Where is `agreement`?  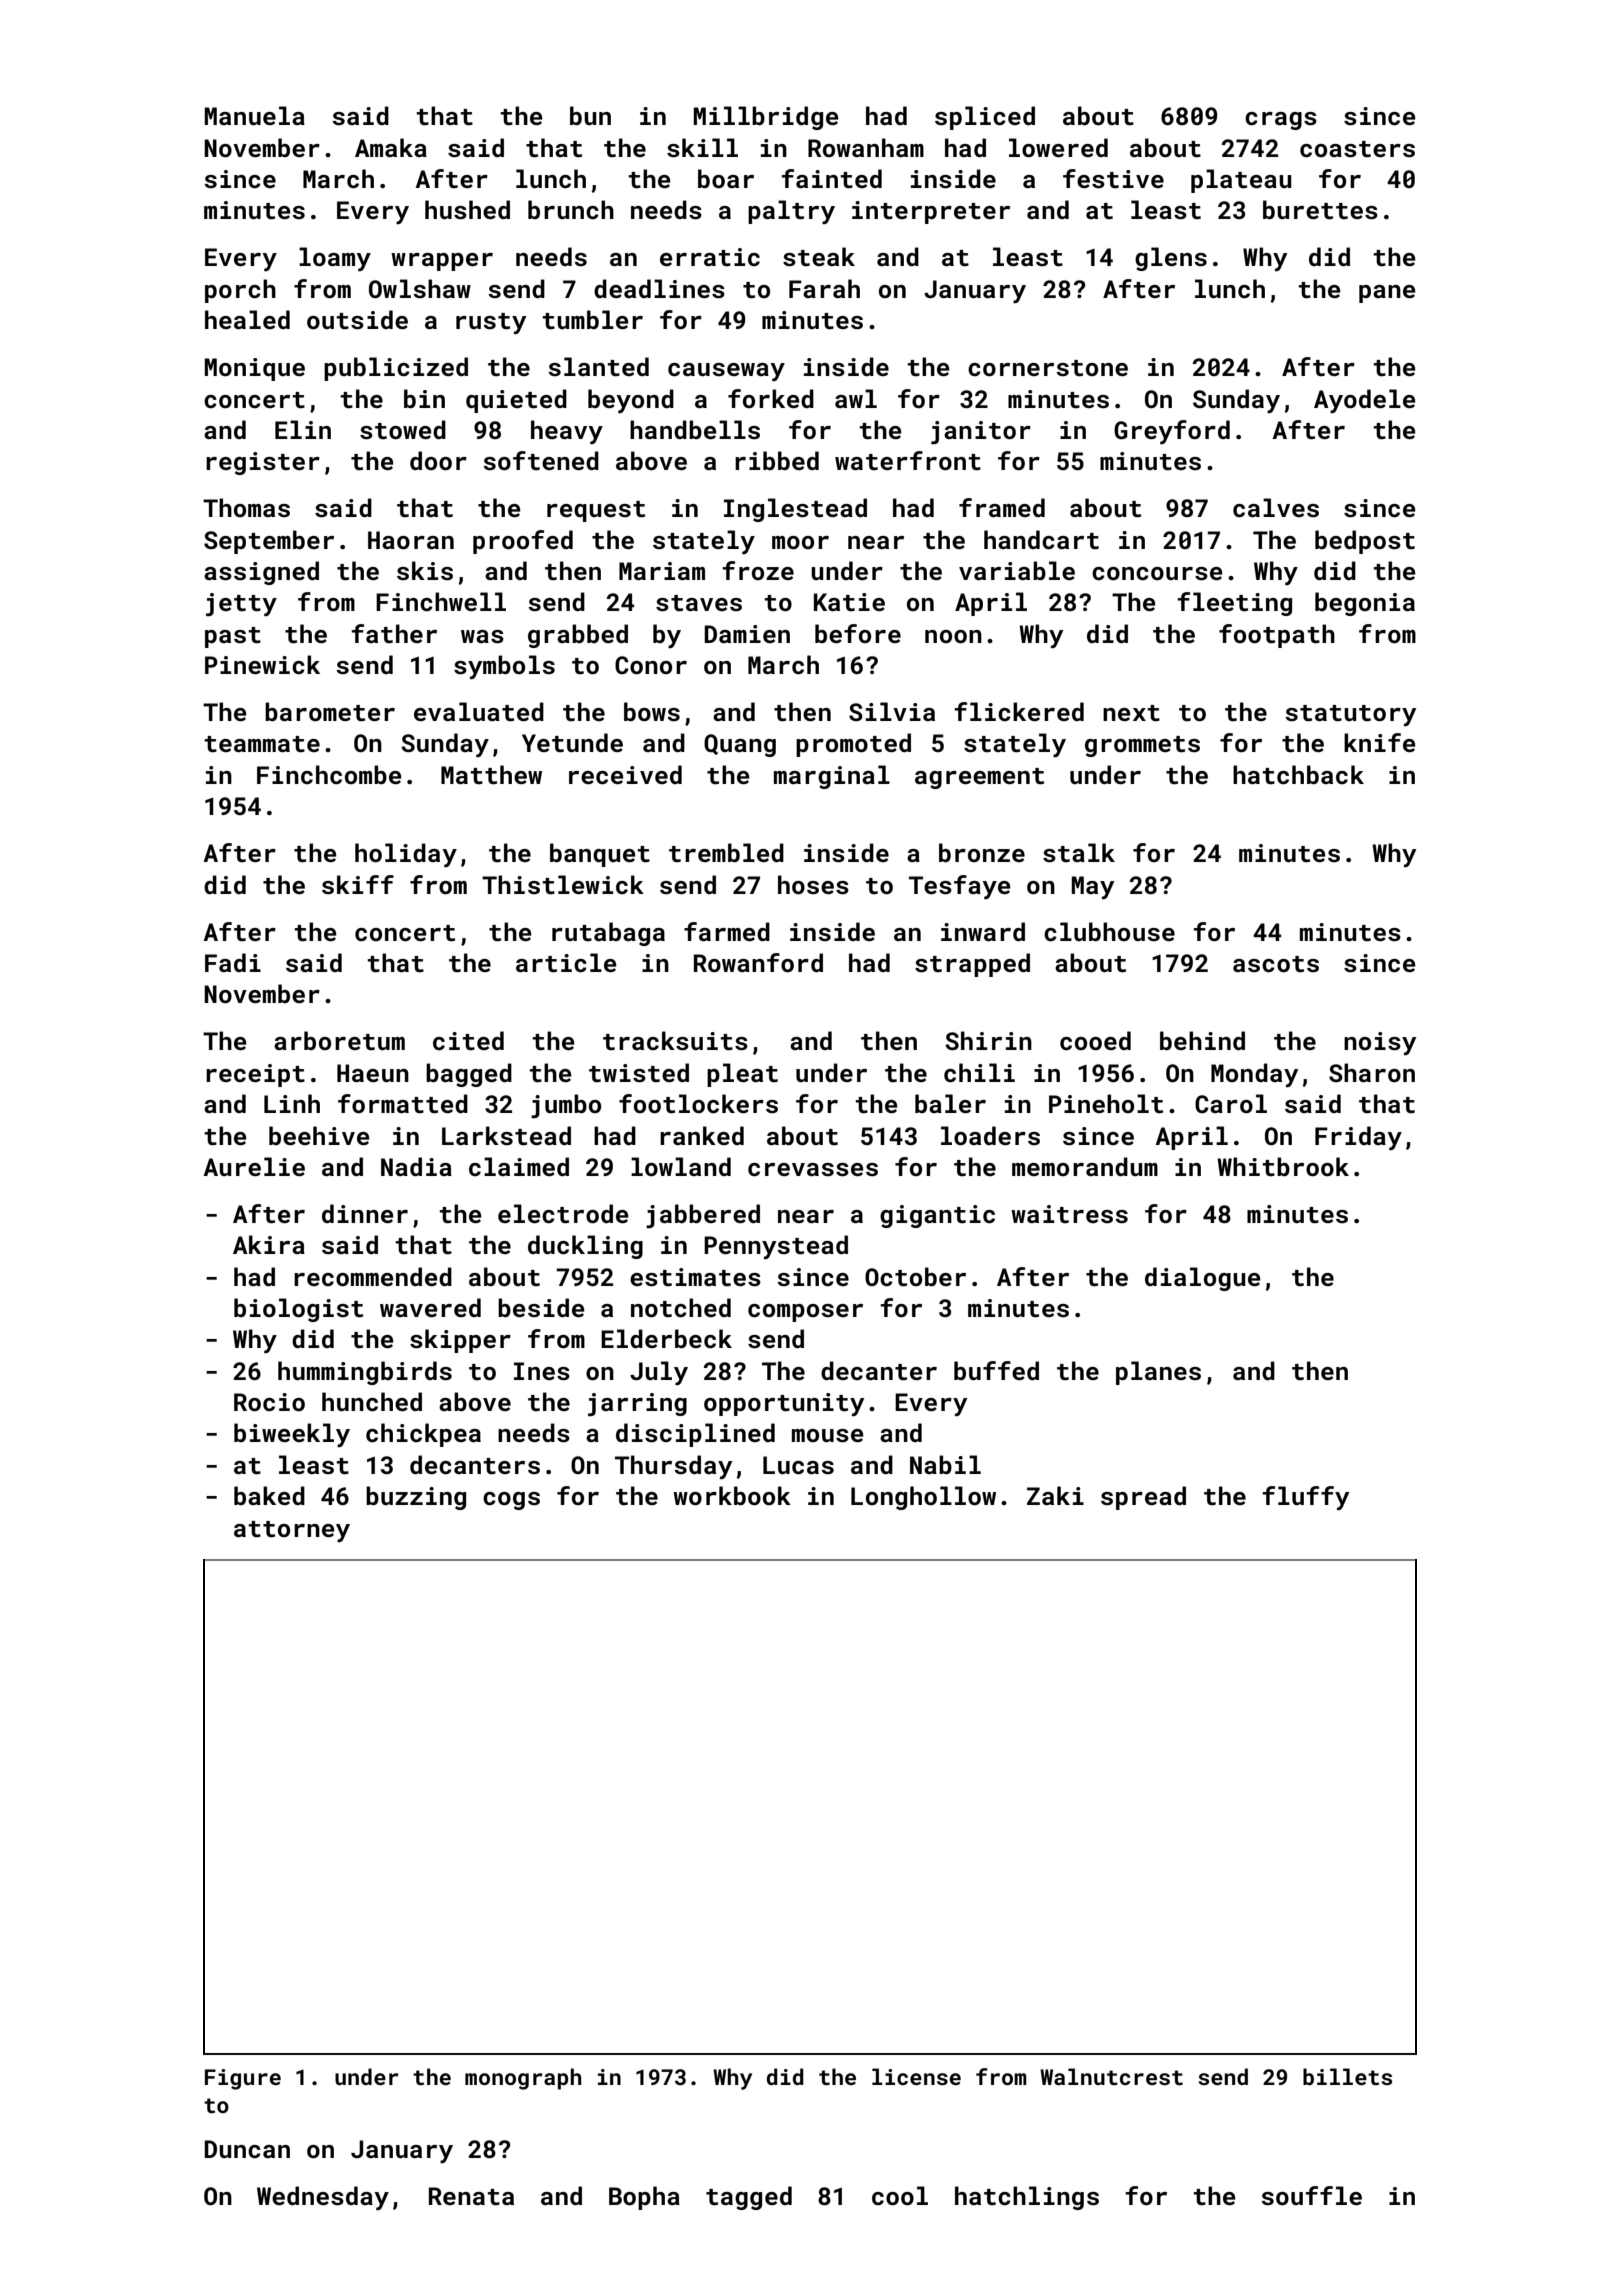
agreement is located at coordinates (979, 778).
